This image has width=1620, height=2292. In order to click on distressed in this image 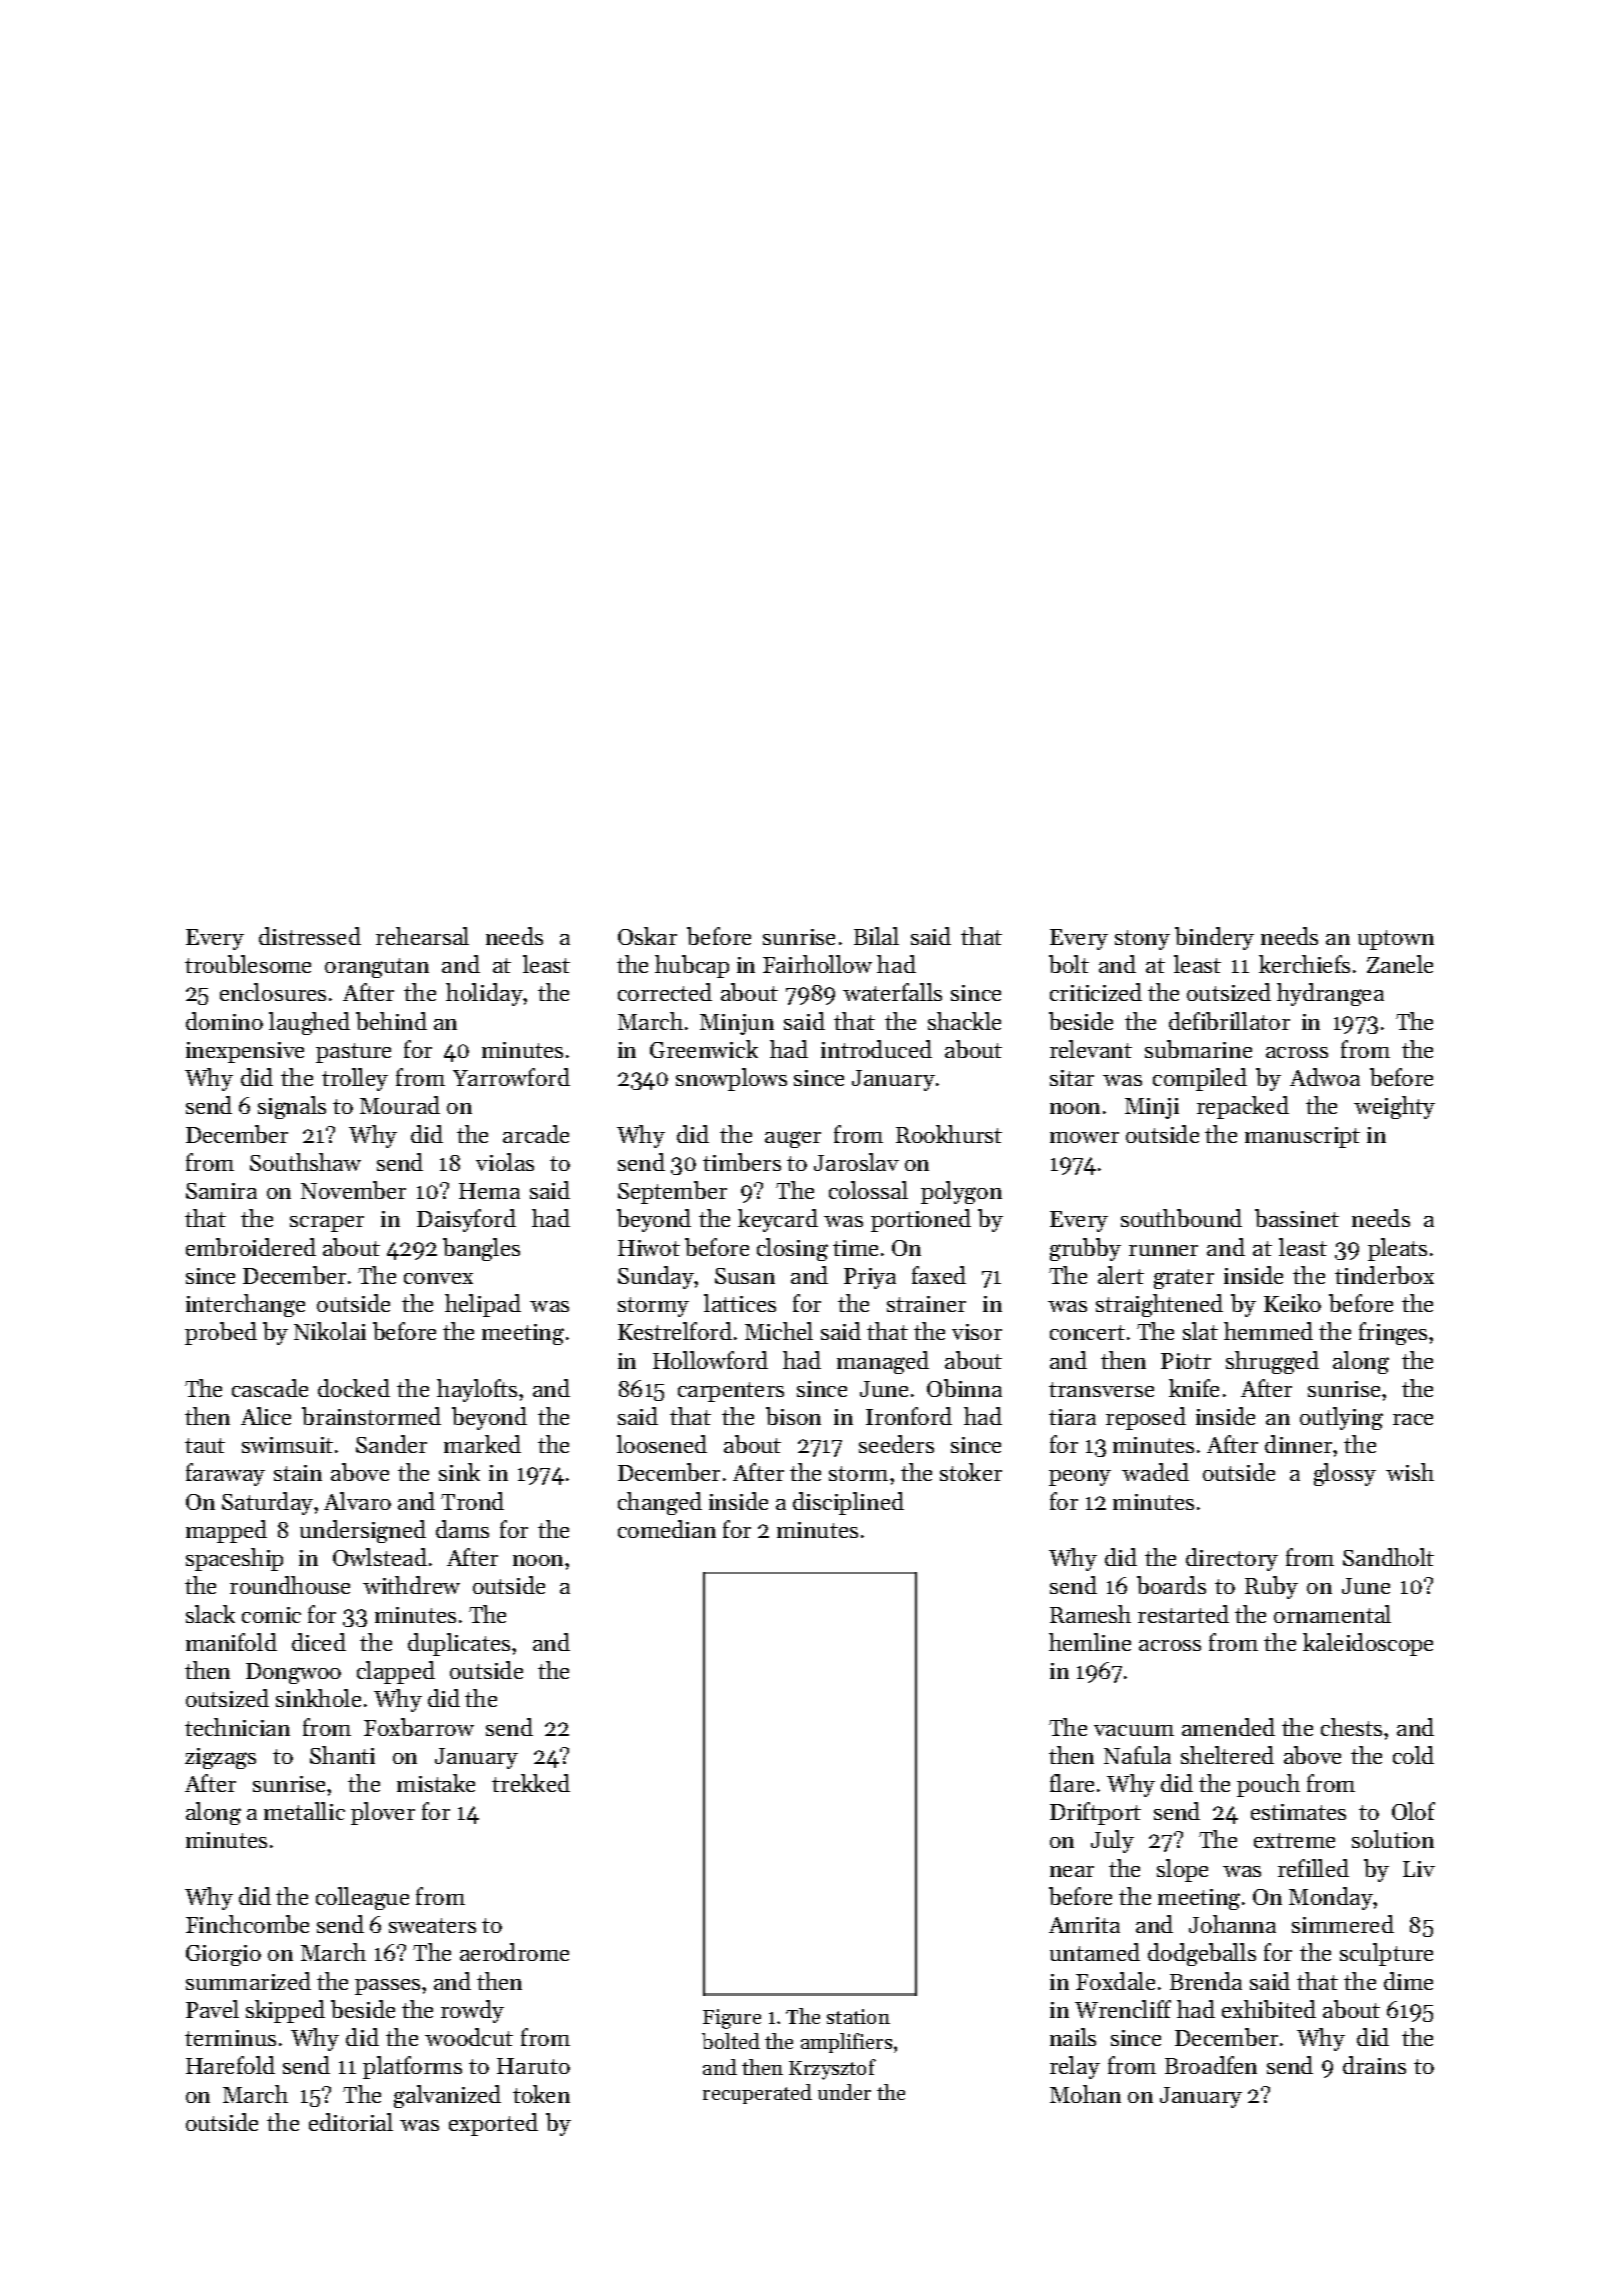, I will do `click(310, 936)`.
